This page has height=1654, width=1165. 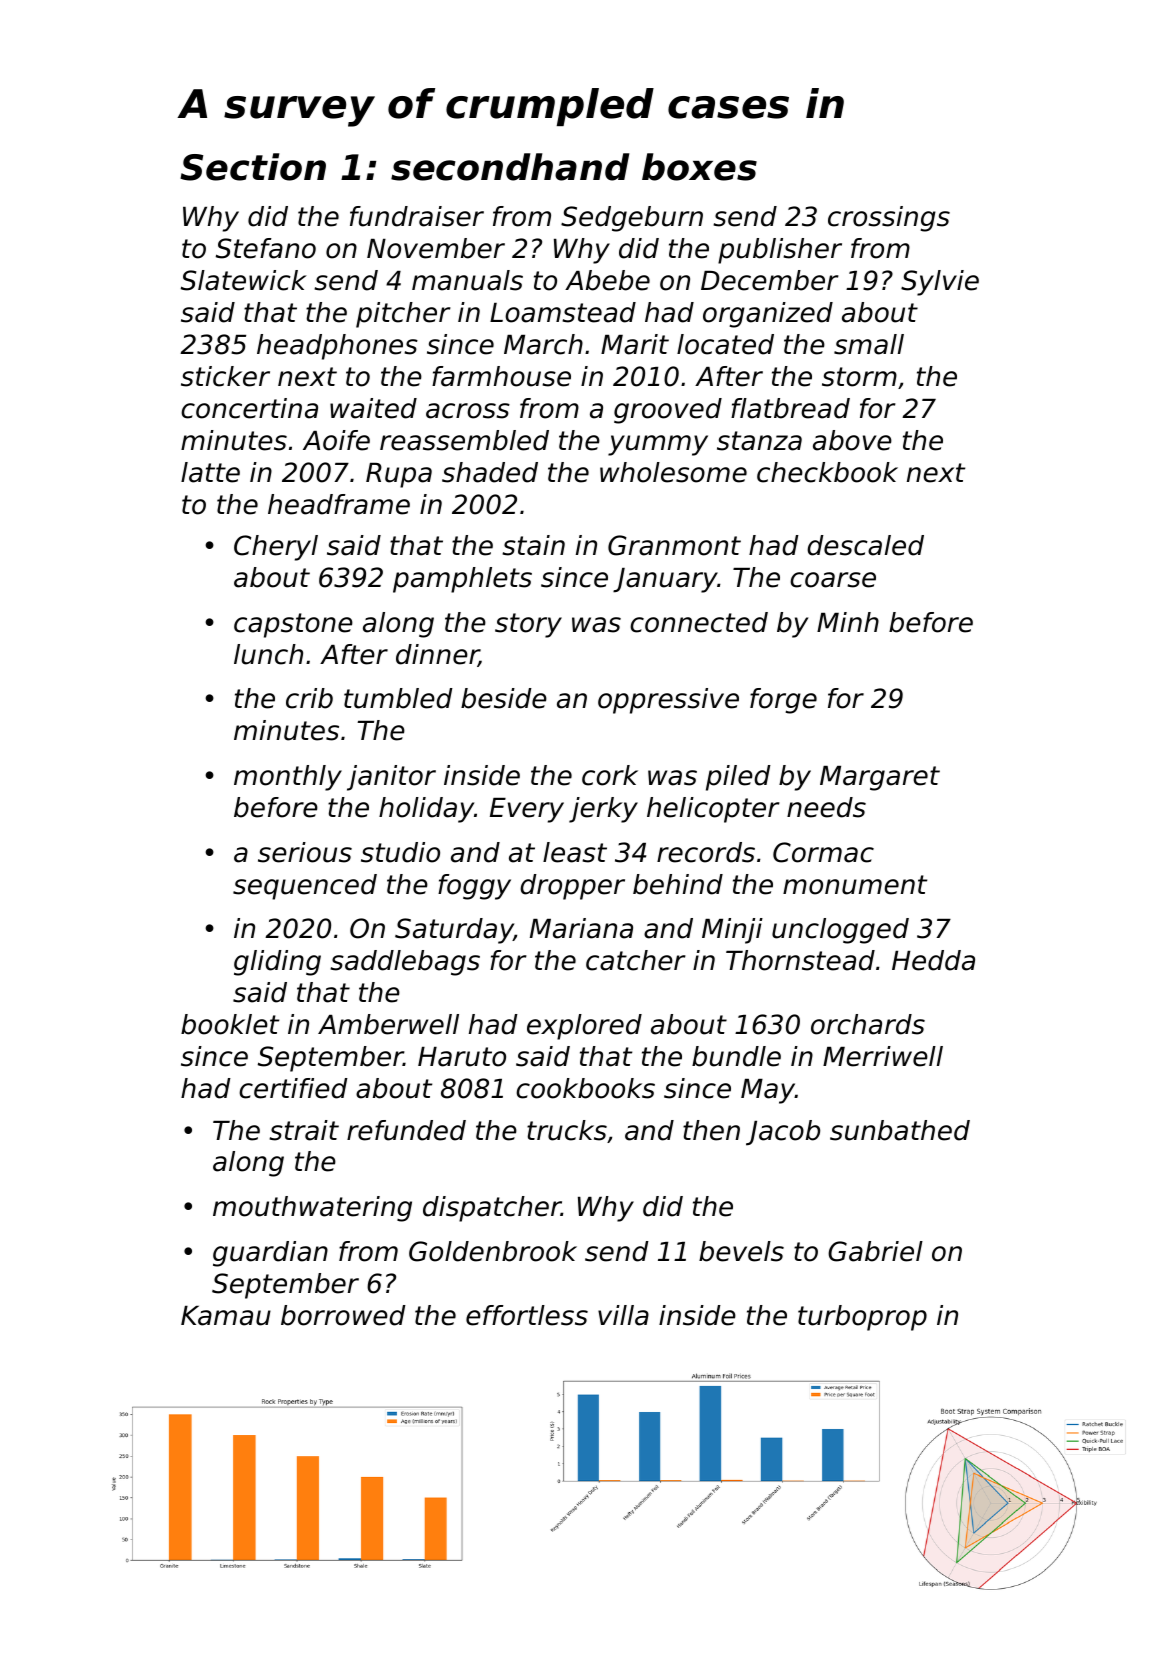 I want to click on certified, so click(x=293, y=1088).
